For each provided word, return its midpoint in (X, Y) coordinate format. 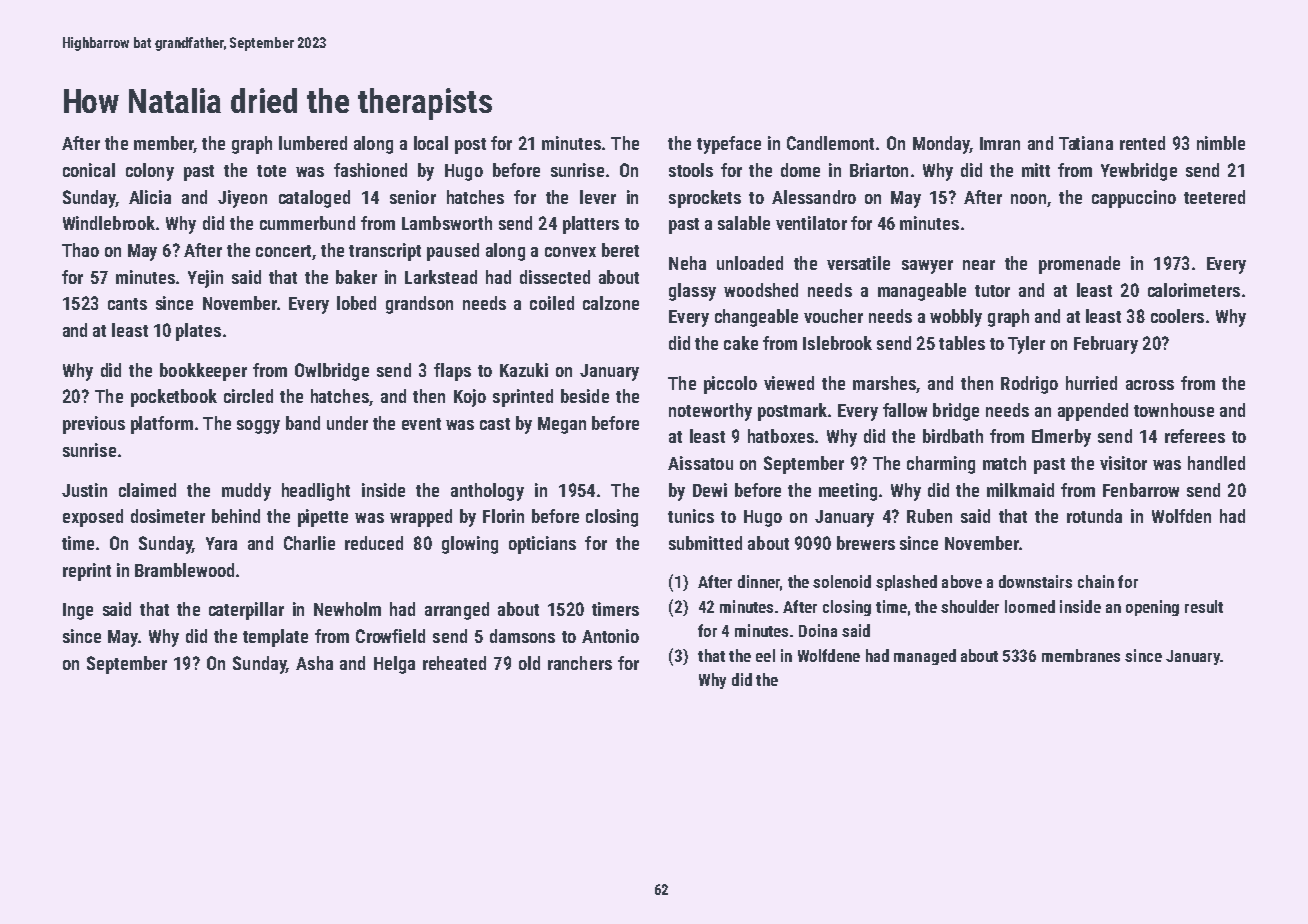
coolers (1177, 316)
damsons (522, 636)
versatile (858, 263)
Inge (78, 611)
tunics (691, 516)
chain (1096, 581)
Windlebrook (109, 223)
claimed (147, 490)
